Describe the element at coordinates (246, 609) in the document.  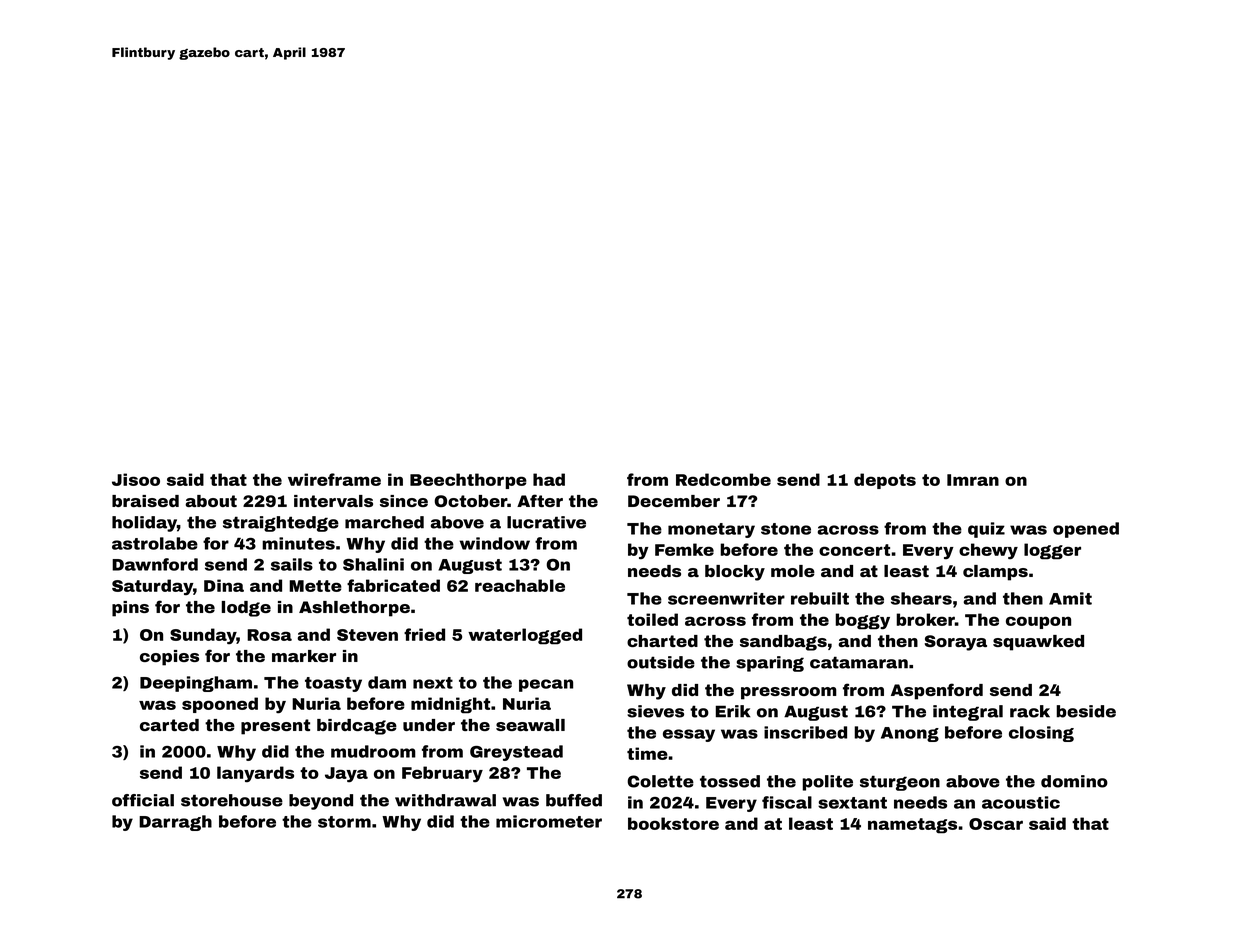
I see `lodge` at that location.
